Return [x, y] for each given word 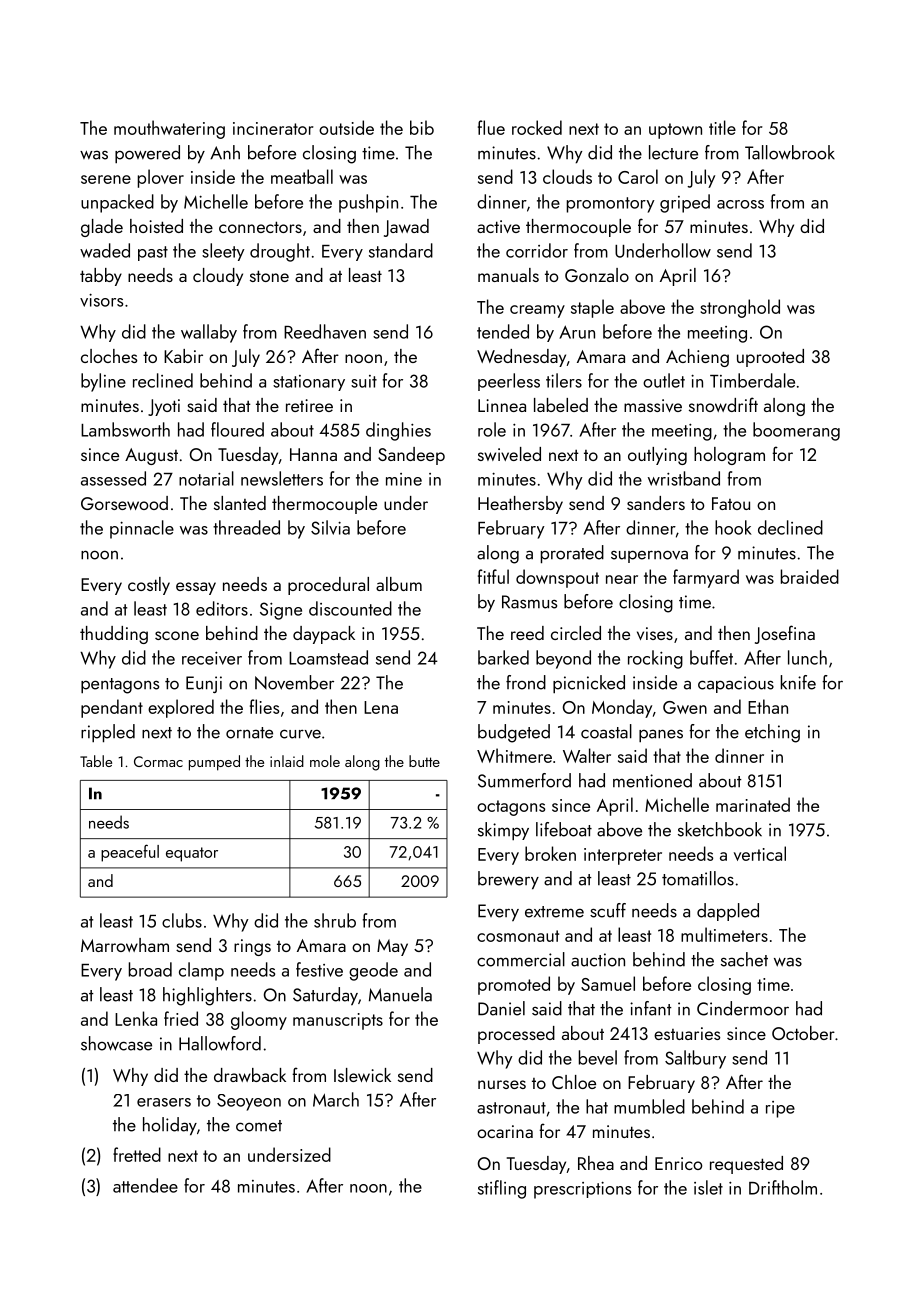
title [722, 127]
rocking [655, 659]
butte [424, 761]
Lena [381, 707]
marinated [753, 804]
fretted [137, 1154]
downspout [557, 578]
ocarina [505, 1131]
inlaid [287, 761]
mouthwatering [169, 129]
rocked [537, 127]
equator [192, 854]
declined [790, 527]
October [803, 1033]
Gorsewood [124, 503]
